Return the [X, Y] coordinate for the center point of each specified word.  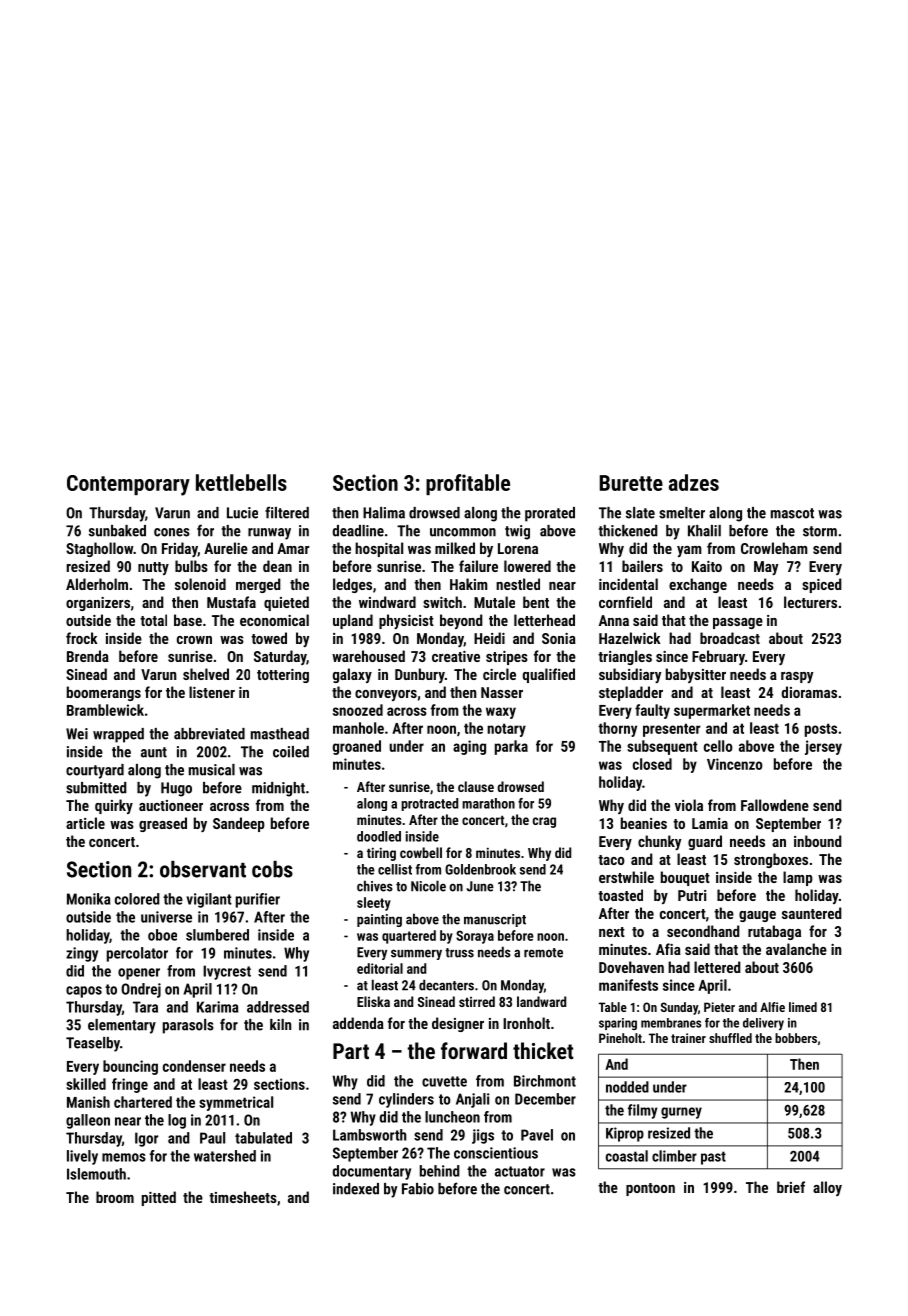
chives [375, 886]
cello [718, 746]
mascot [792, 513]
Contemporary [128, 485]
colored [137, 899]
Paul [212, 1138]
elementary [122, 1026]
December [545, 1099]
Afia [668, 949]
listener [212, 692]
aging [469, 747]
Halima [384, 513]
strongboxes [771, 860]
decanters [446, 985]
